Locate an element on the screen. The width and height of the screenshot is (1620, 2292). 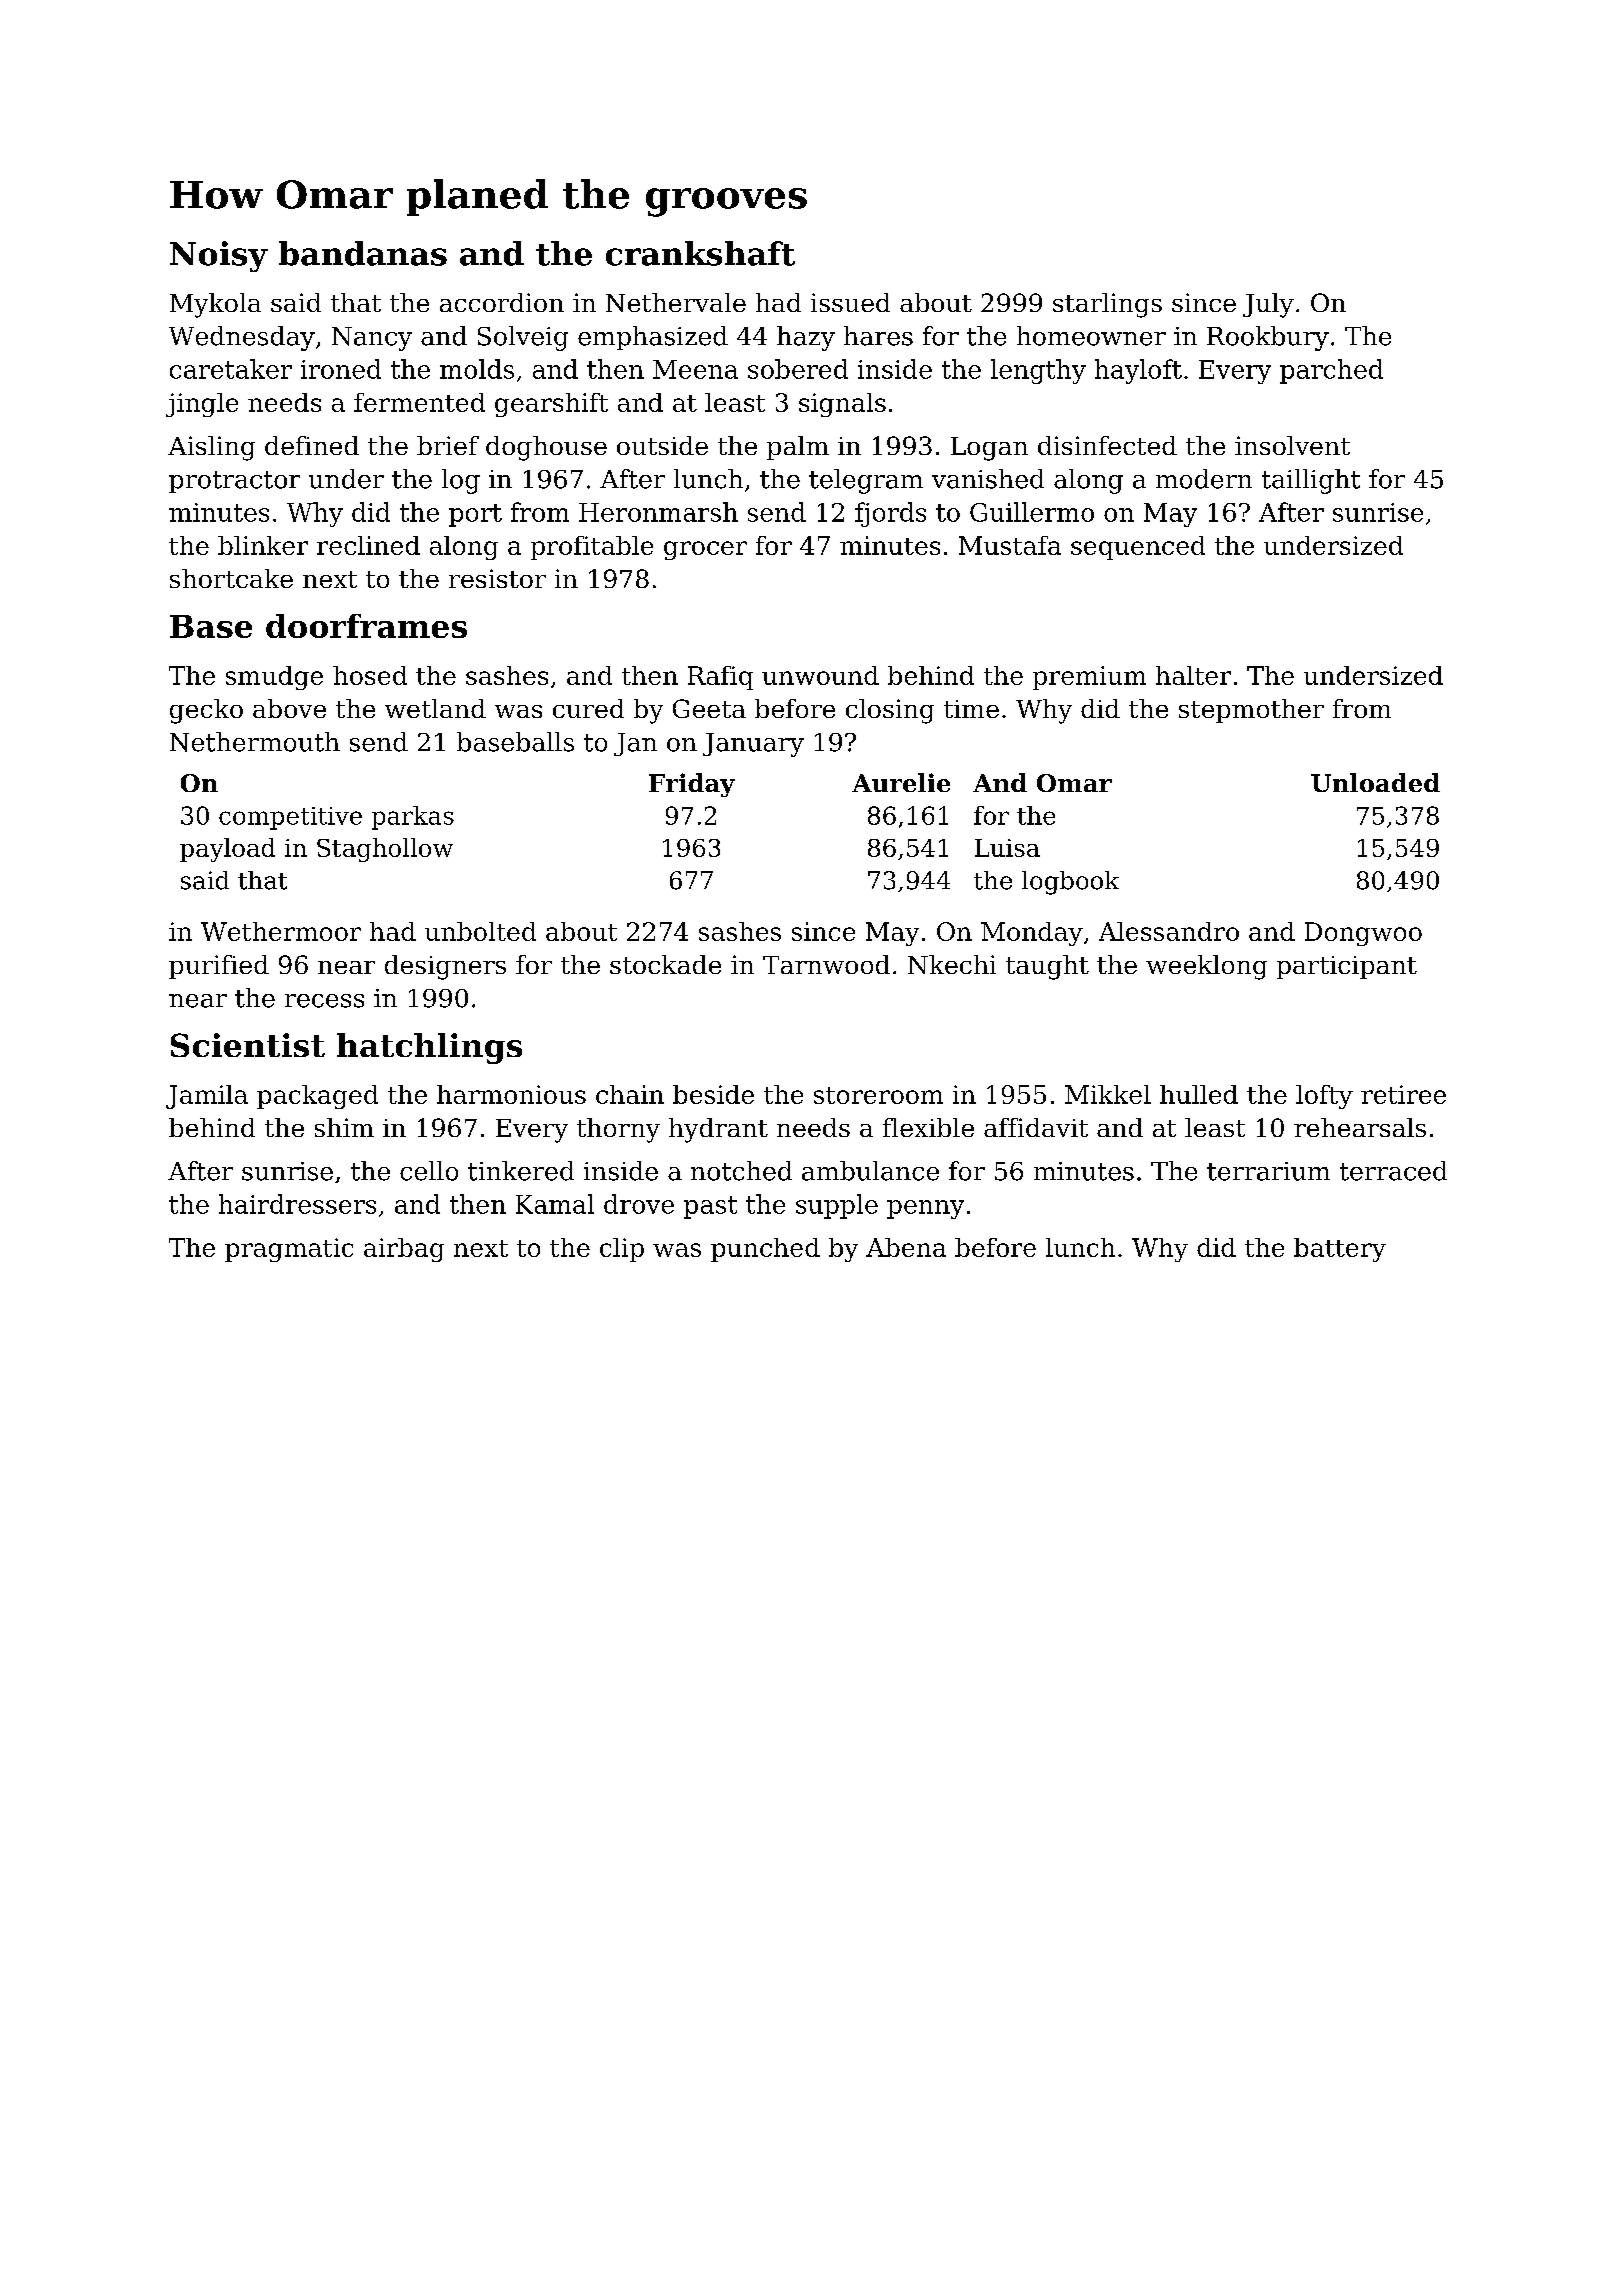
Nethermouth is located at coordinates (255, 742).
